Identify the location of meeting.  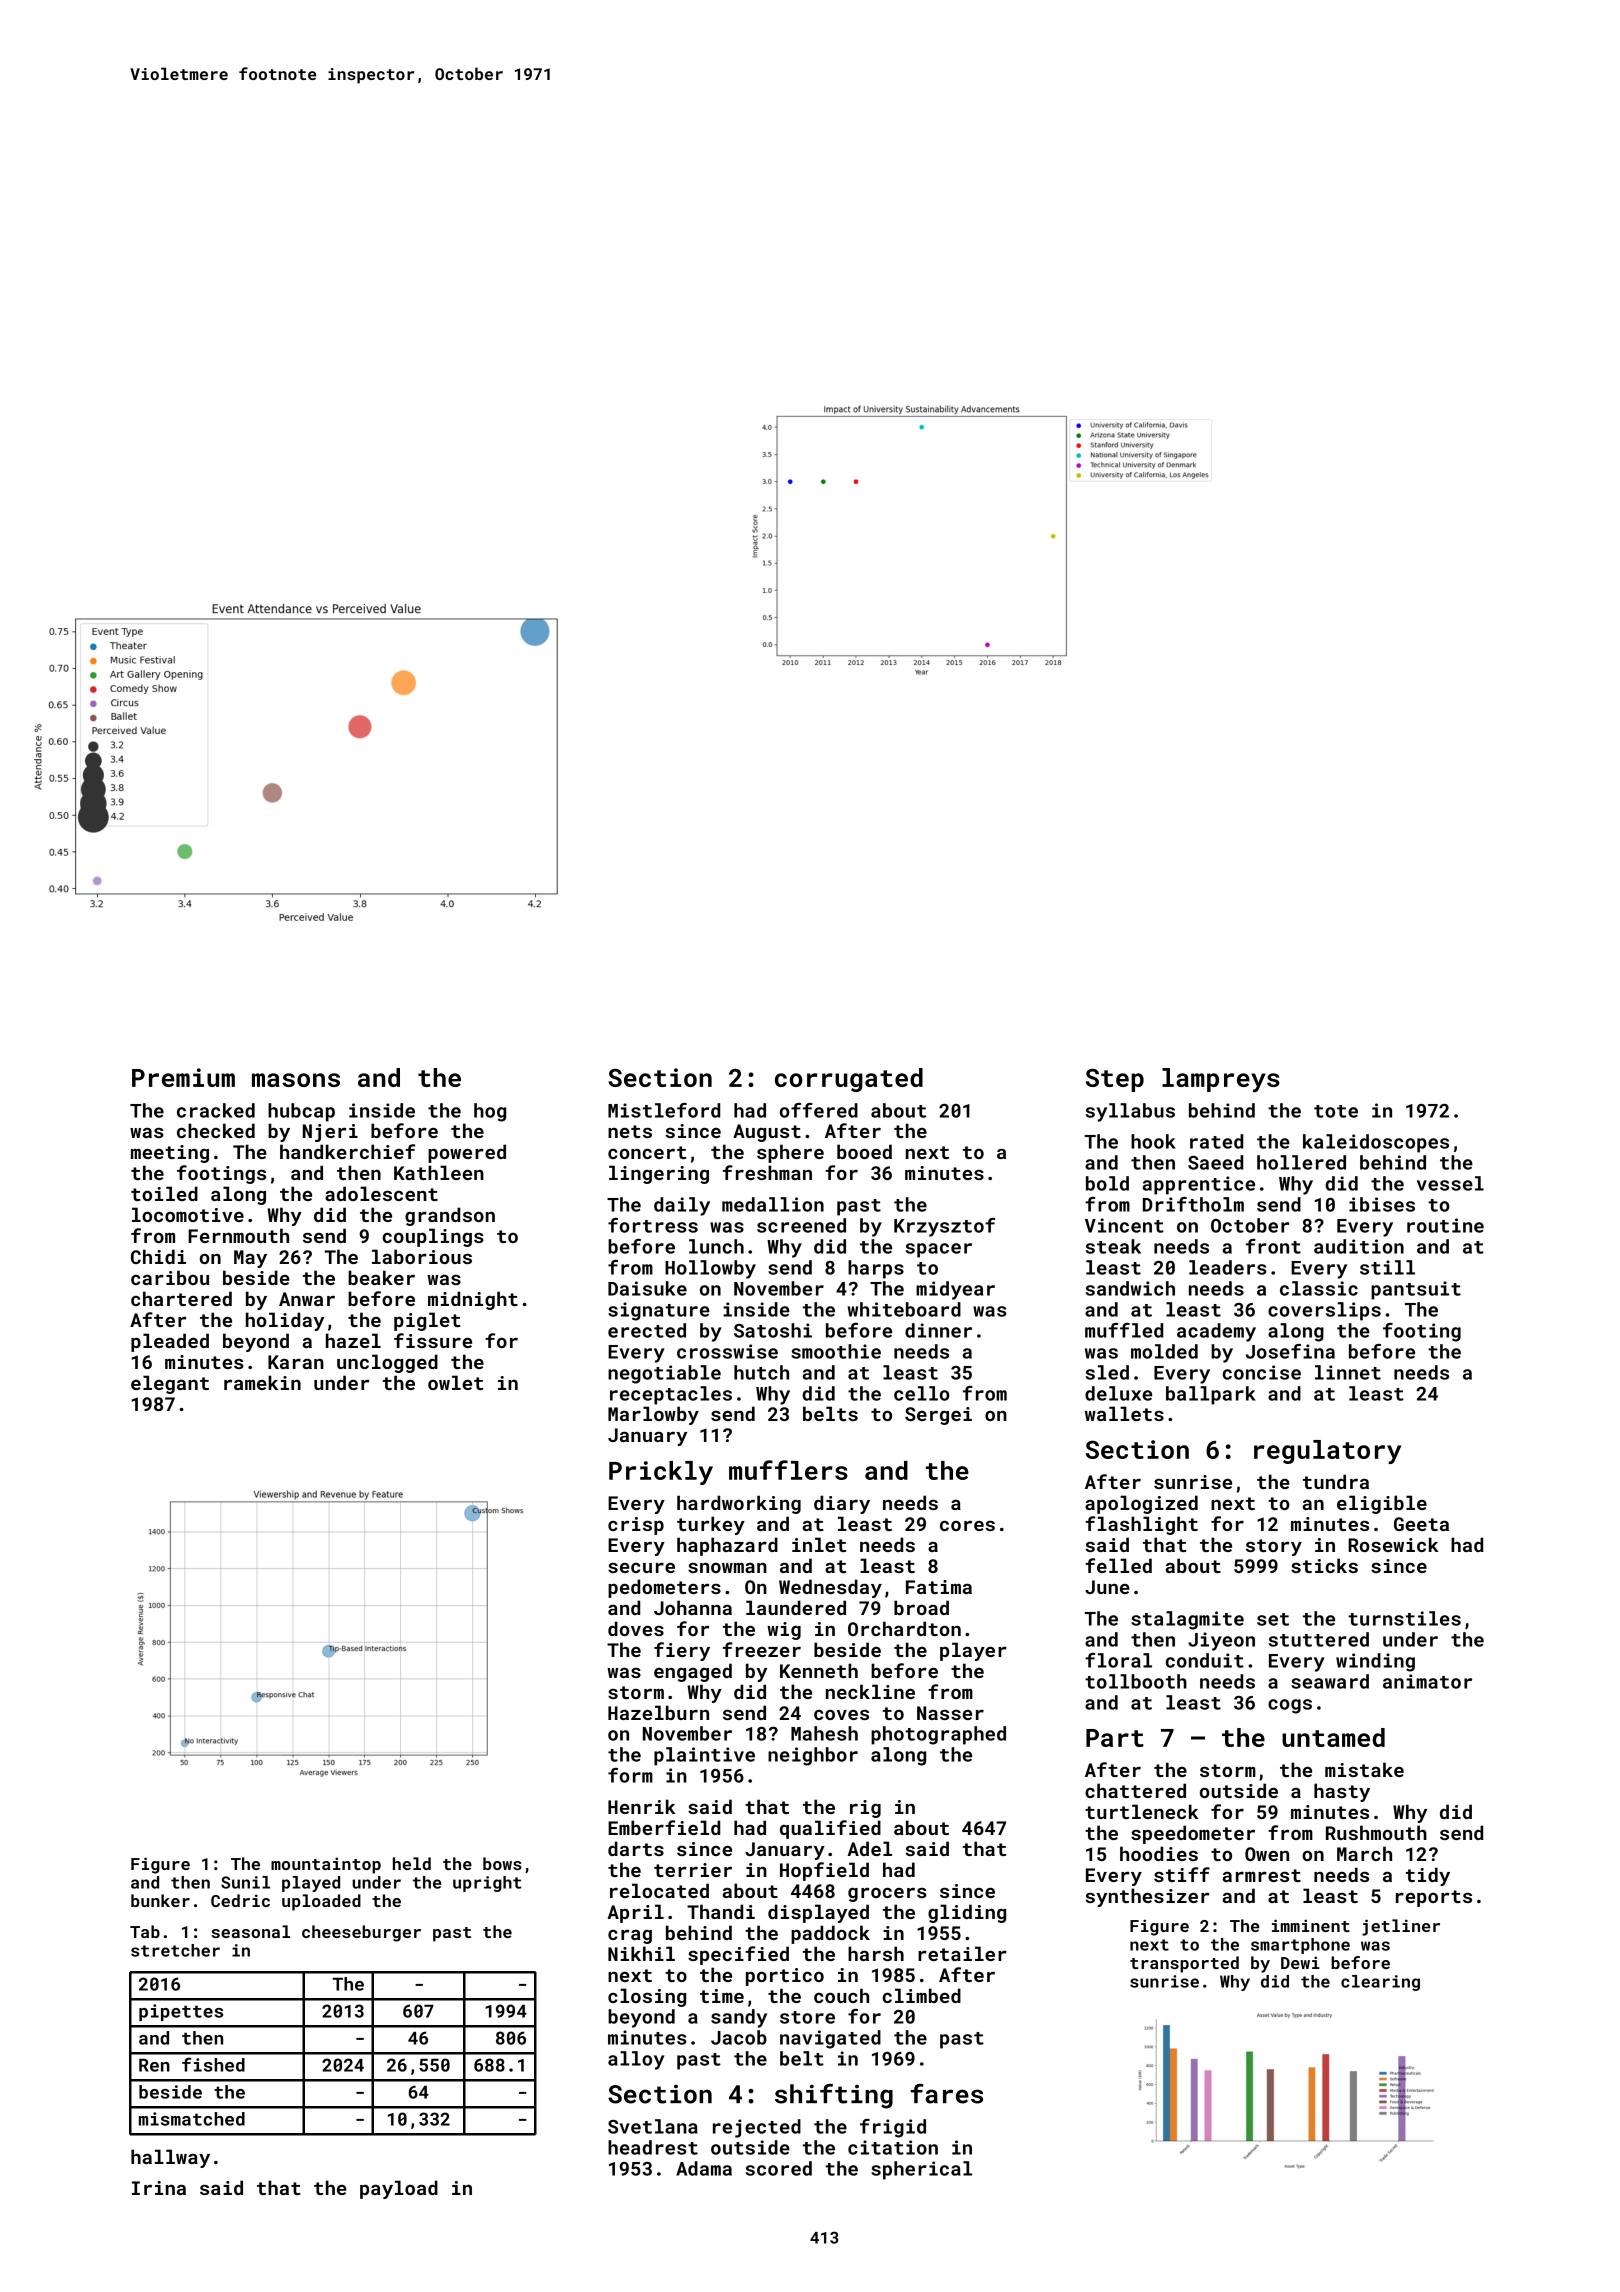
(170, 1154).
